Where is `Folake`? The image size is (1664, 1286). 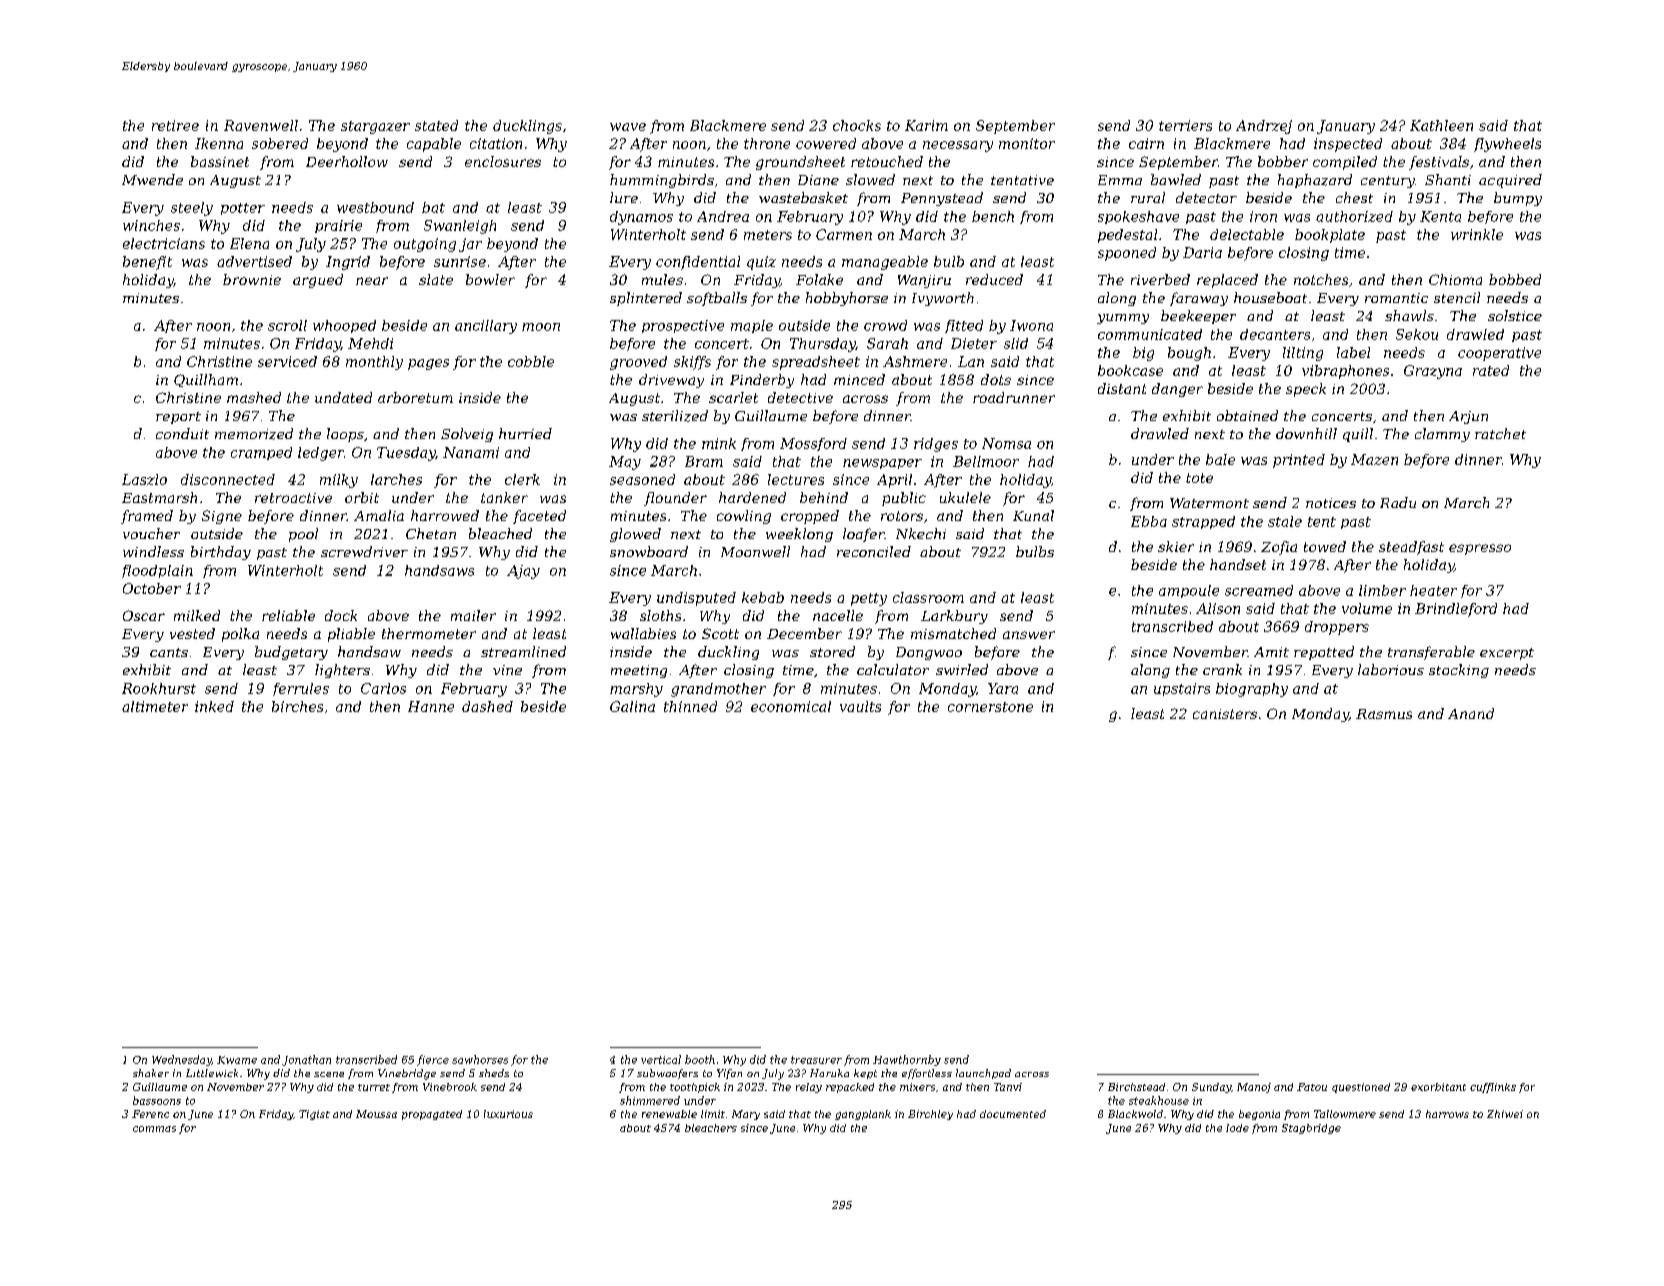
Folake is located at coordinates (819, 279).
